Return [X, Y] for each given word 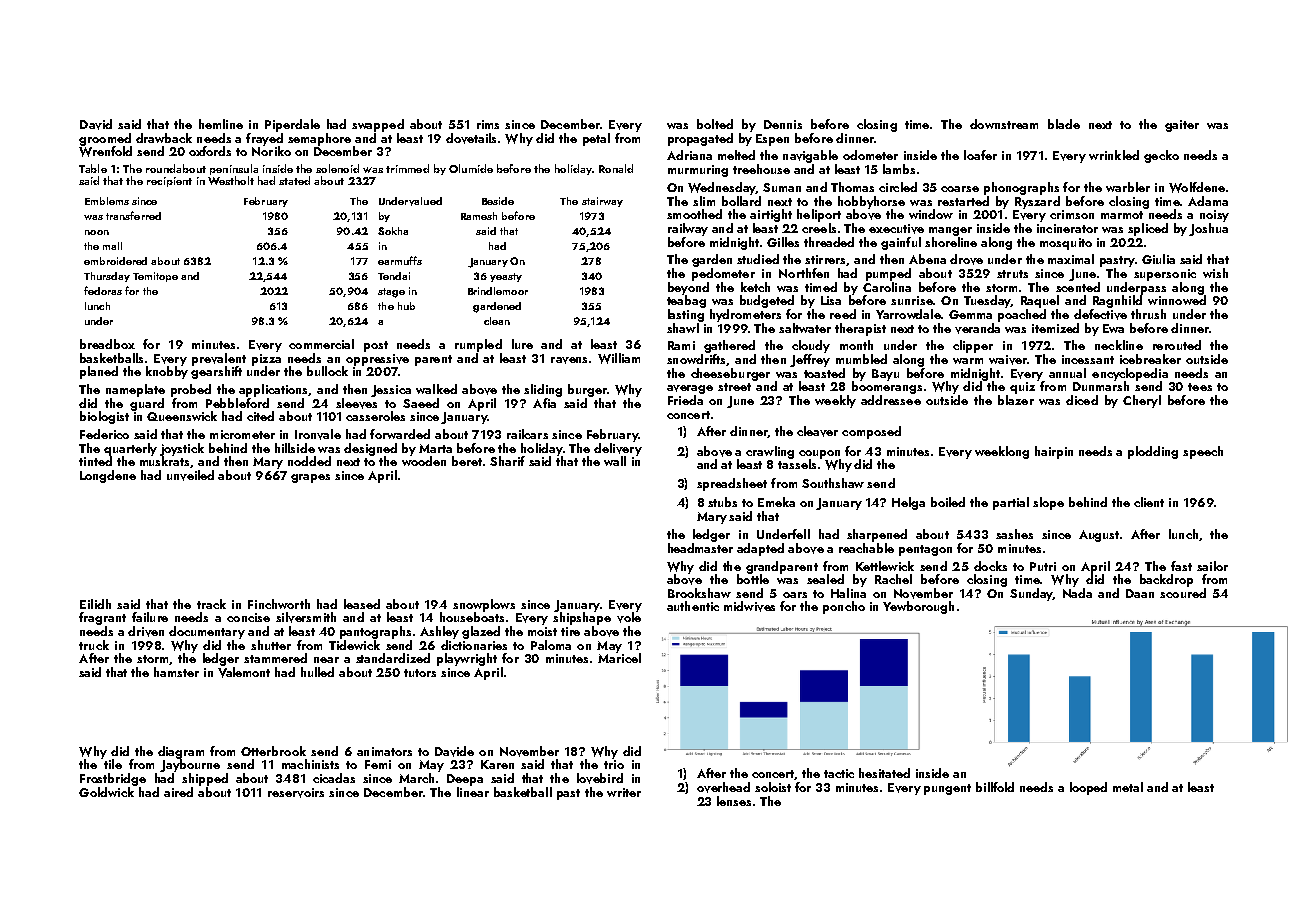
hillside [295, 448]
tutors [420, 673]
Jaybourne [190, 765]
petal [596, 139]
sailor [1212, 566]
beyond [688, 288]
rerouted [1177, 345]
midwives [749, 606]
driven [146, 631]
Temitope [155, 277]
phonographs [1021, 188]
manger [950, 231]
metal [1128, 787]
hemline [221, 124]
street [734, 387]
